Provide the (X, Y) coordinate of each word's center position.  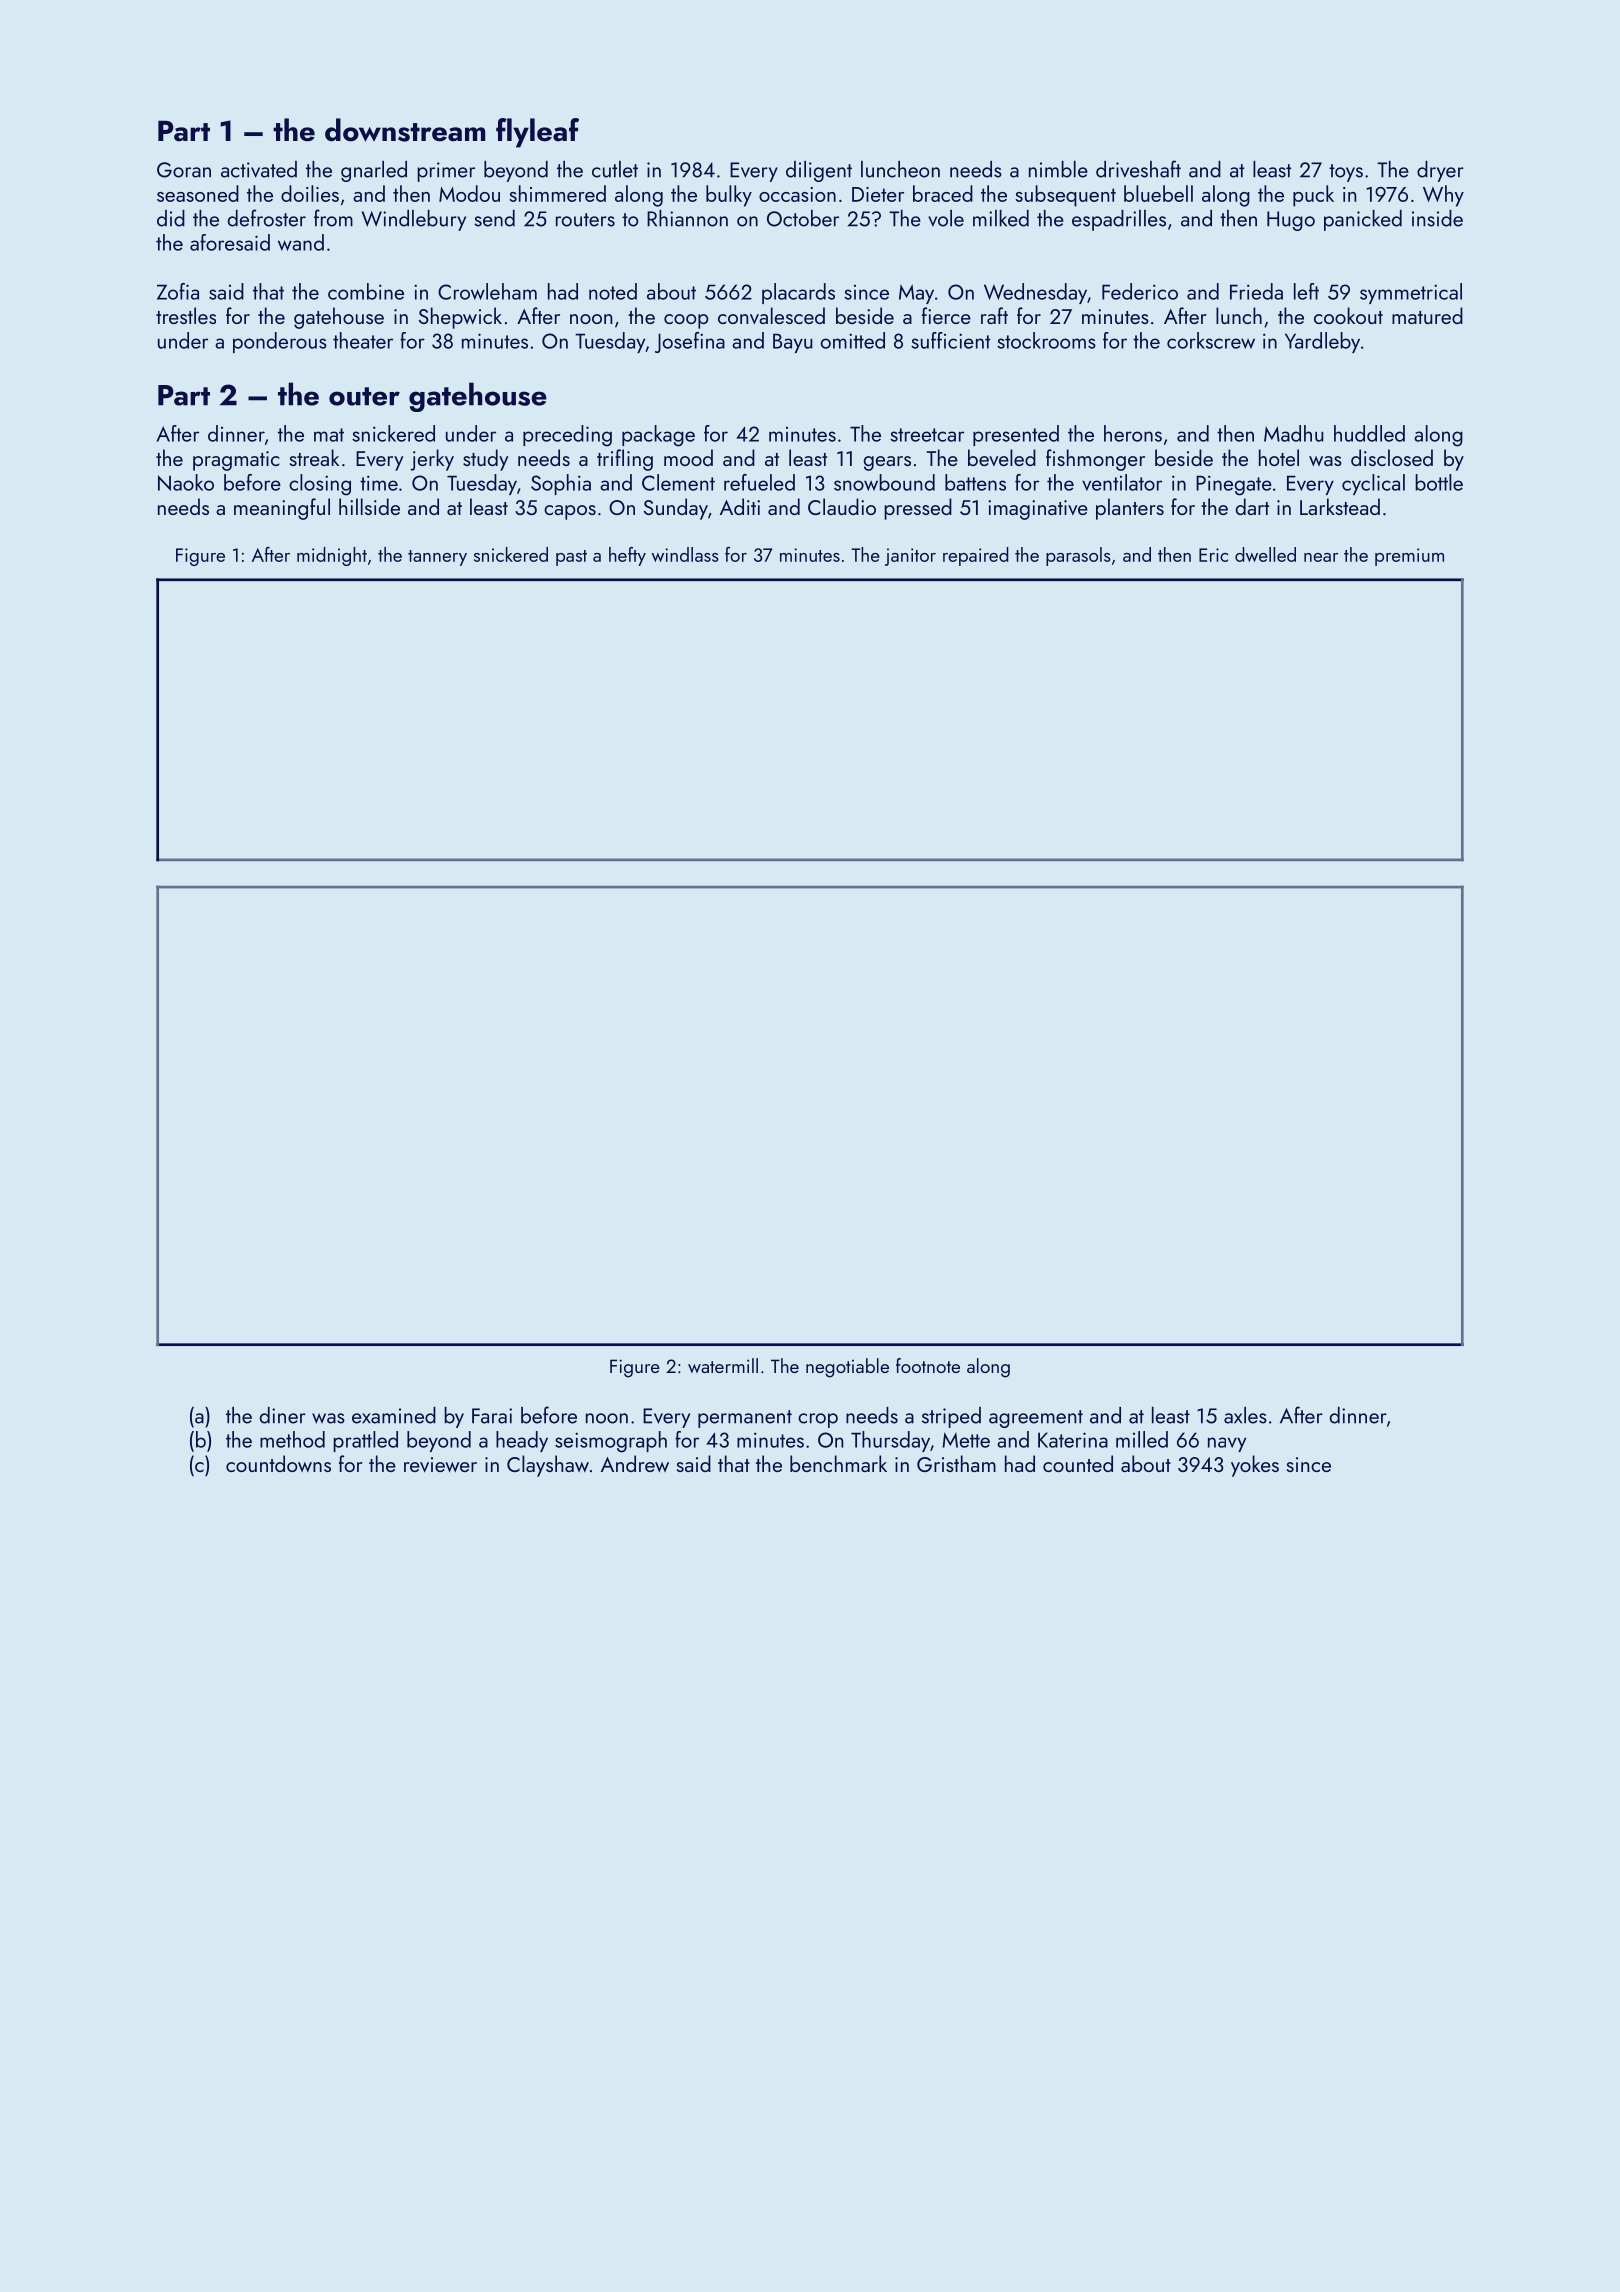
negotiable (847, 1368)
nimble (1058, 169)
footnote (928, 1365)
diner (283, 1415)
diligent (819, 171)
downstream (405, 130)
